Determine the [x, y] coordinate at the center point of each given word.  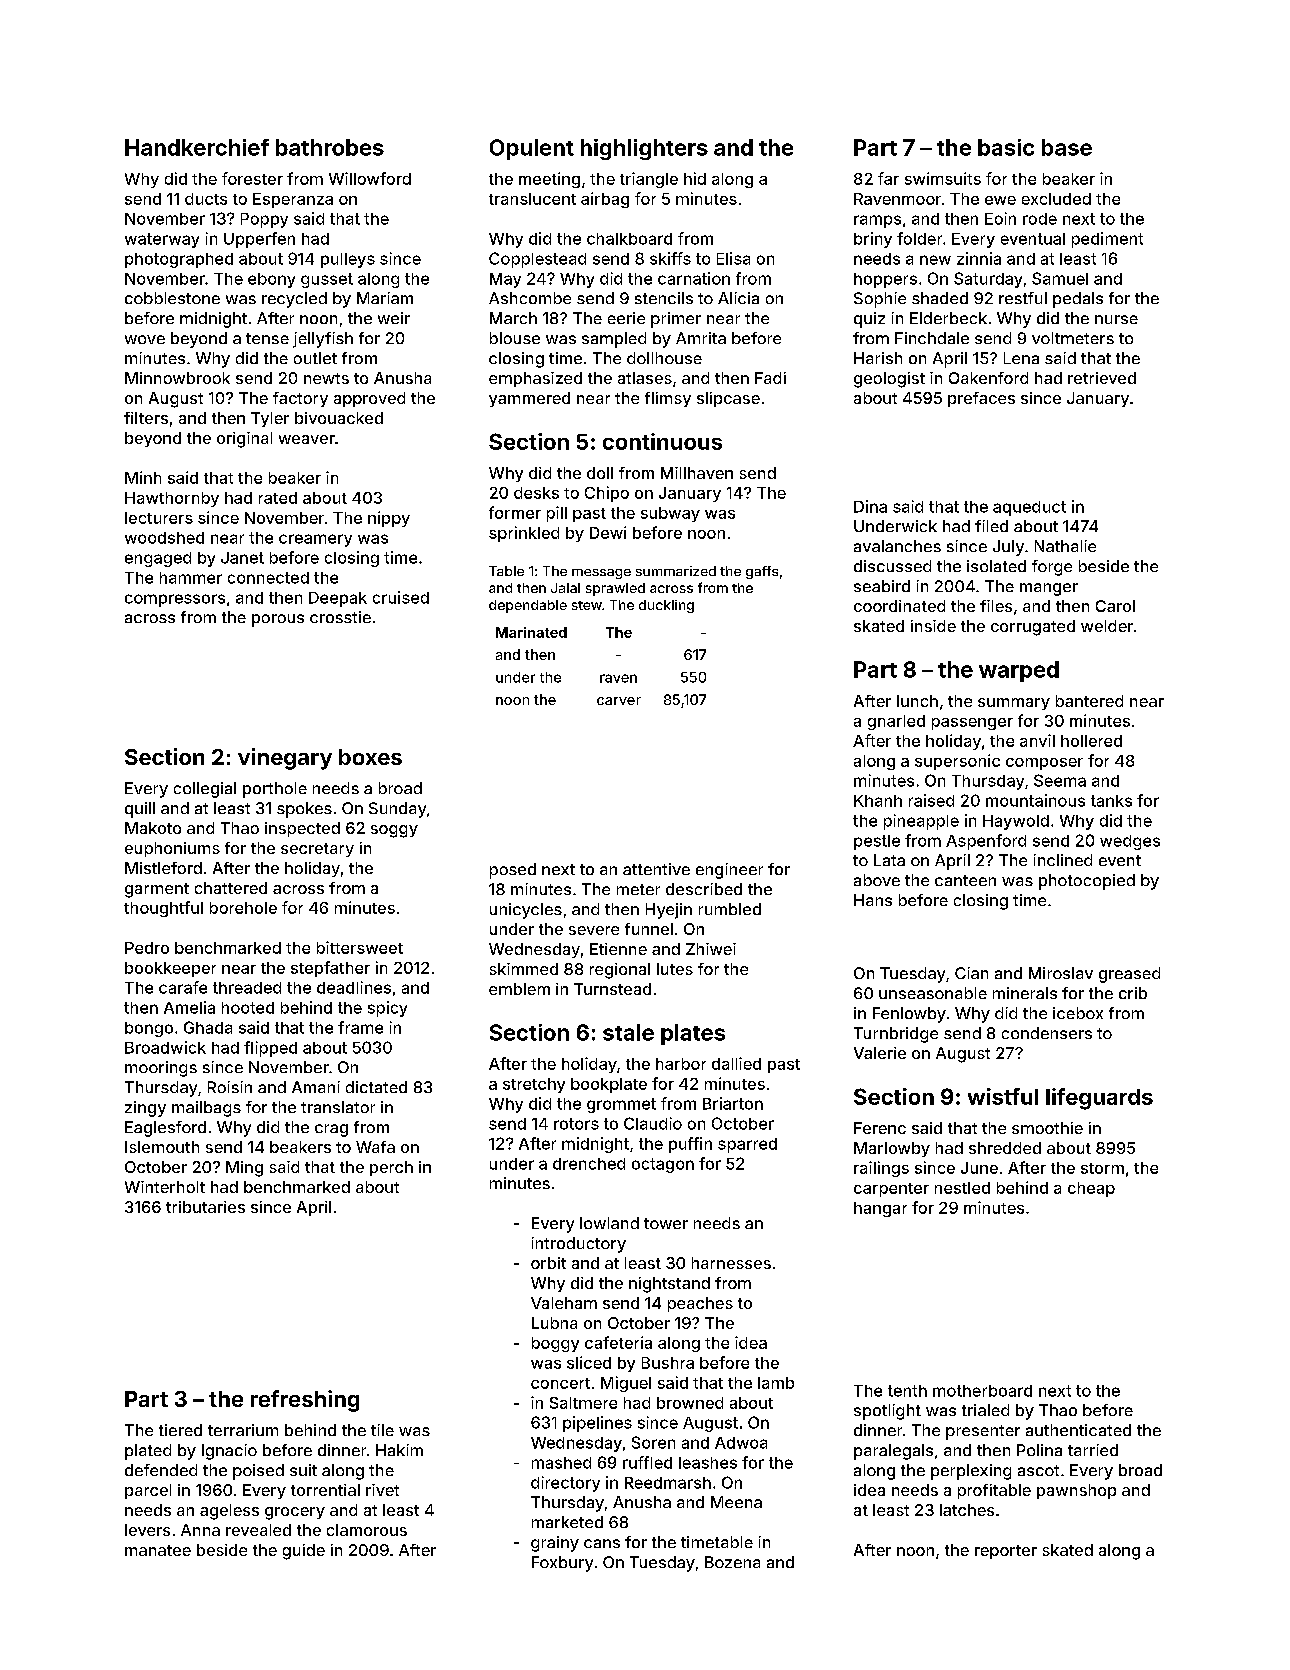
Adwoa [741, 1443]
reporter [1006, 1552]
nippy [389, 519]
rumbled [730, 909]
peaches [700, 1304]
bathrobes [330, 147]
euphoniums [172, 849]
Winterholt [165, 1187]
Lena [1021, 358]
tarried [1093, 1450]
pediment [1107, 240]
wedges [1130, 842]
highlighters [644, 149]
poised [258, 1472]
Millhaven [697, 473]
